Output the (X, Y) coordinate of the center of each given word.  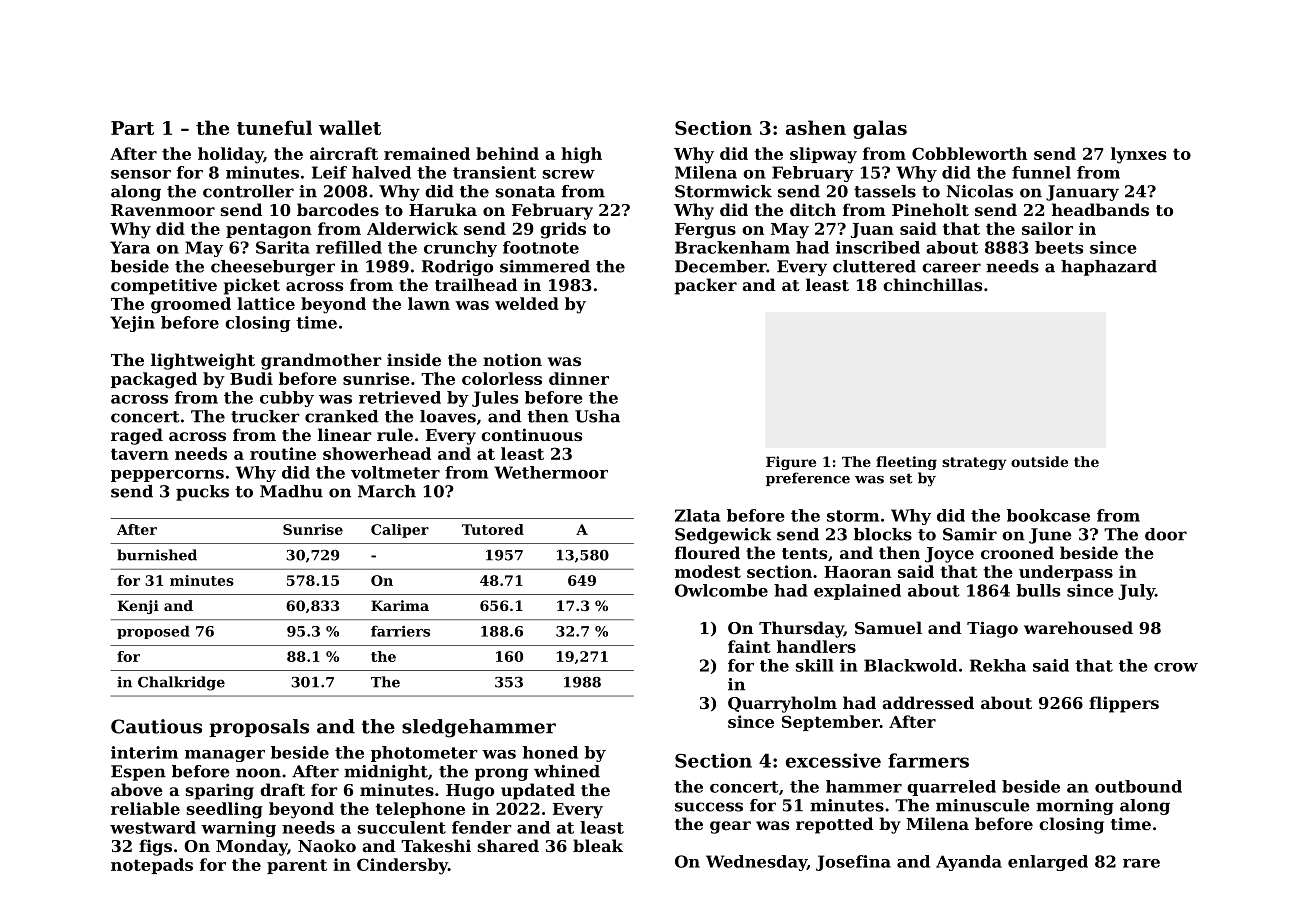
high (581, 155)
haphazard (1109, 268)
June (1050, 536)
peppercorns (167, 476)
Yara (130, 247)
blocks (883, 534)
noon (258, 773)
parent (297, 866)
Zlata (697, 515)
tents (804, 553)
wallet (350, 127)
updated (538, 791)
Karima (400, 605)
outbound (1138, 786)
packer (706, 286)
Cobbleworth (969, 153)
